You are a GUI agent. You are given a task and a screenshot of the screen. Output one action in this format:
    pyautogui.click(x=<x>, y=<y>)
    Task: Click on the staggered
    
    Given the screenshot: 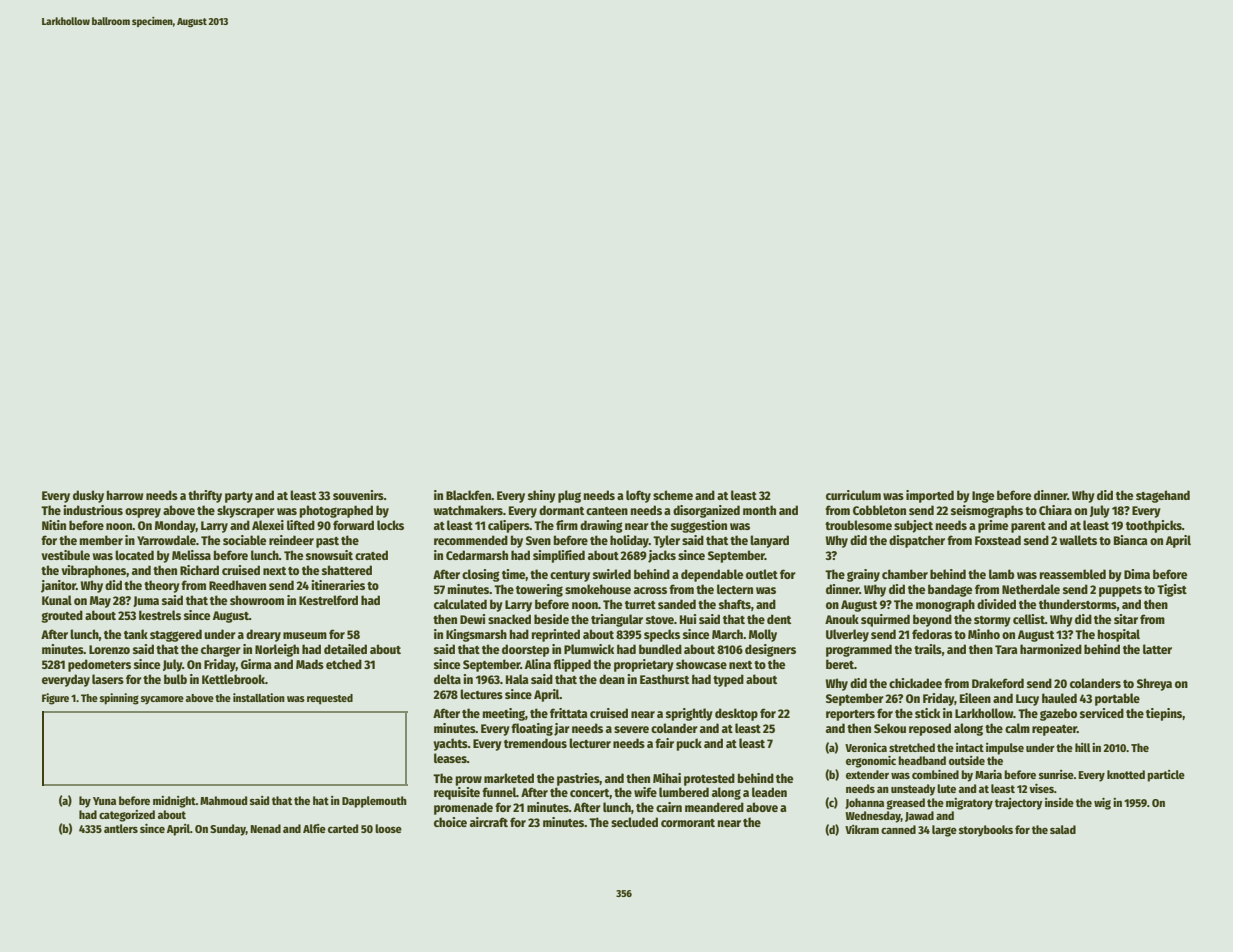 What is the action you would take?
    pyautogui.click(x=176, y=635)
